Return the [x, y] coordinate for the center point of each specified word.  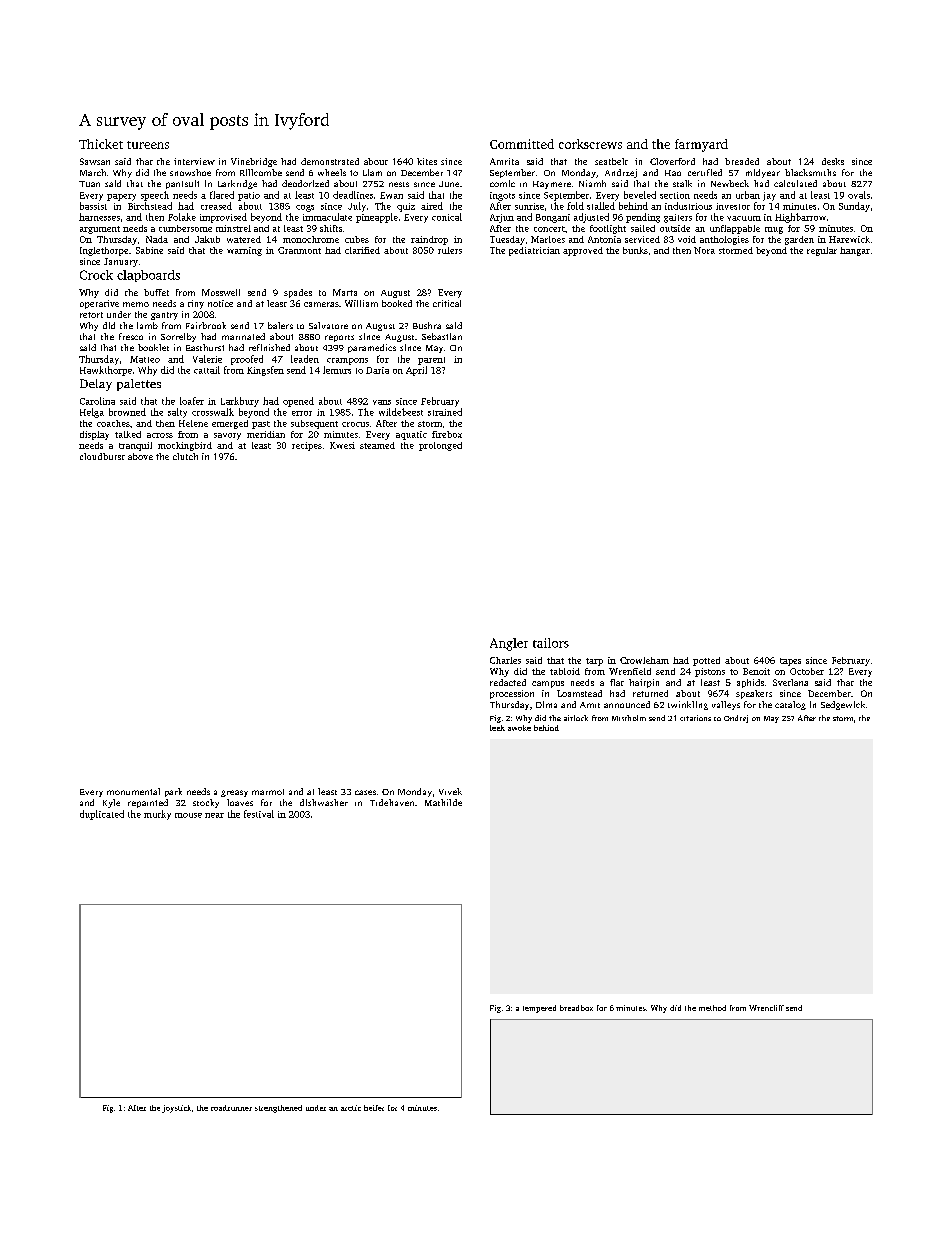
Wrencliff [766, 1008]
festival [259, 814]
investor [733, 206]
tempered [539, 1009]
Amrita [504, 161]
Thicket [101, 144]
